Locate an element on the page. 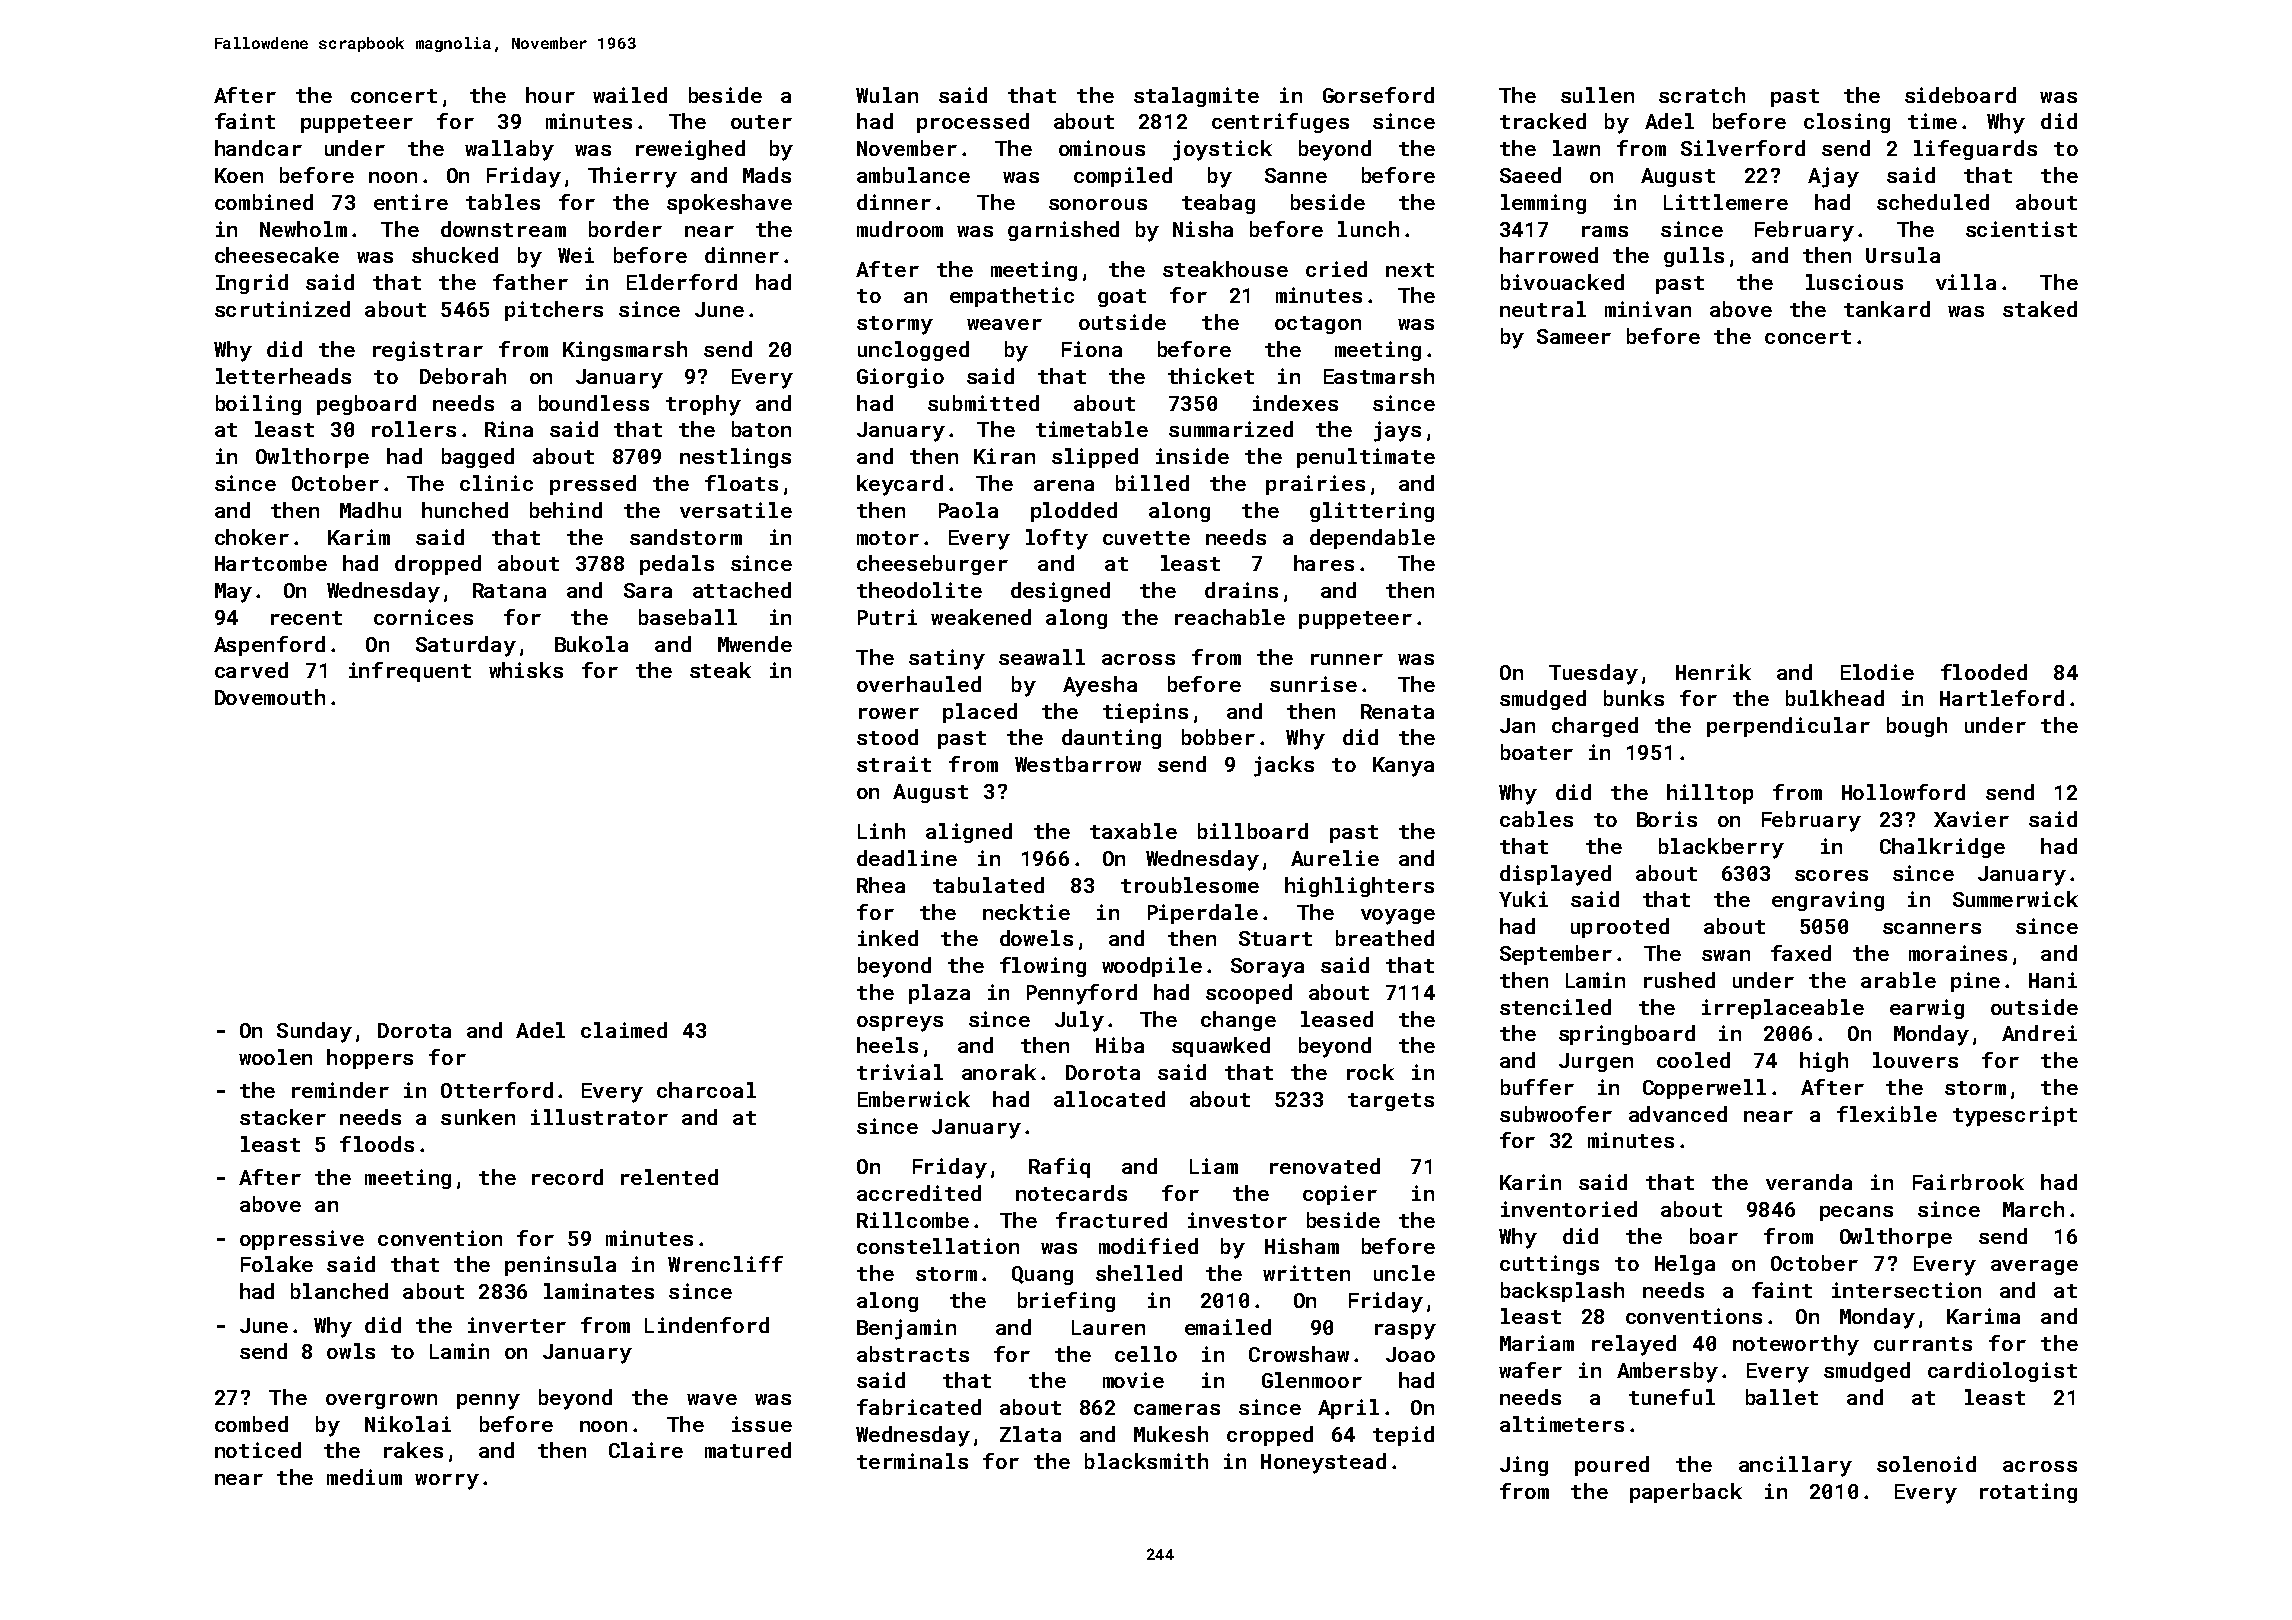 The height and width of the image is (1620, 2292). strait is located at coordinates (894, 764).
